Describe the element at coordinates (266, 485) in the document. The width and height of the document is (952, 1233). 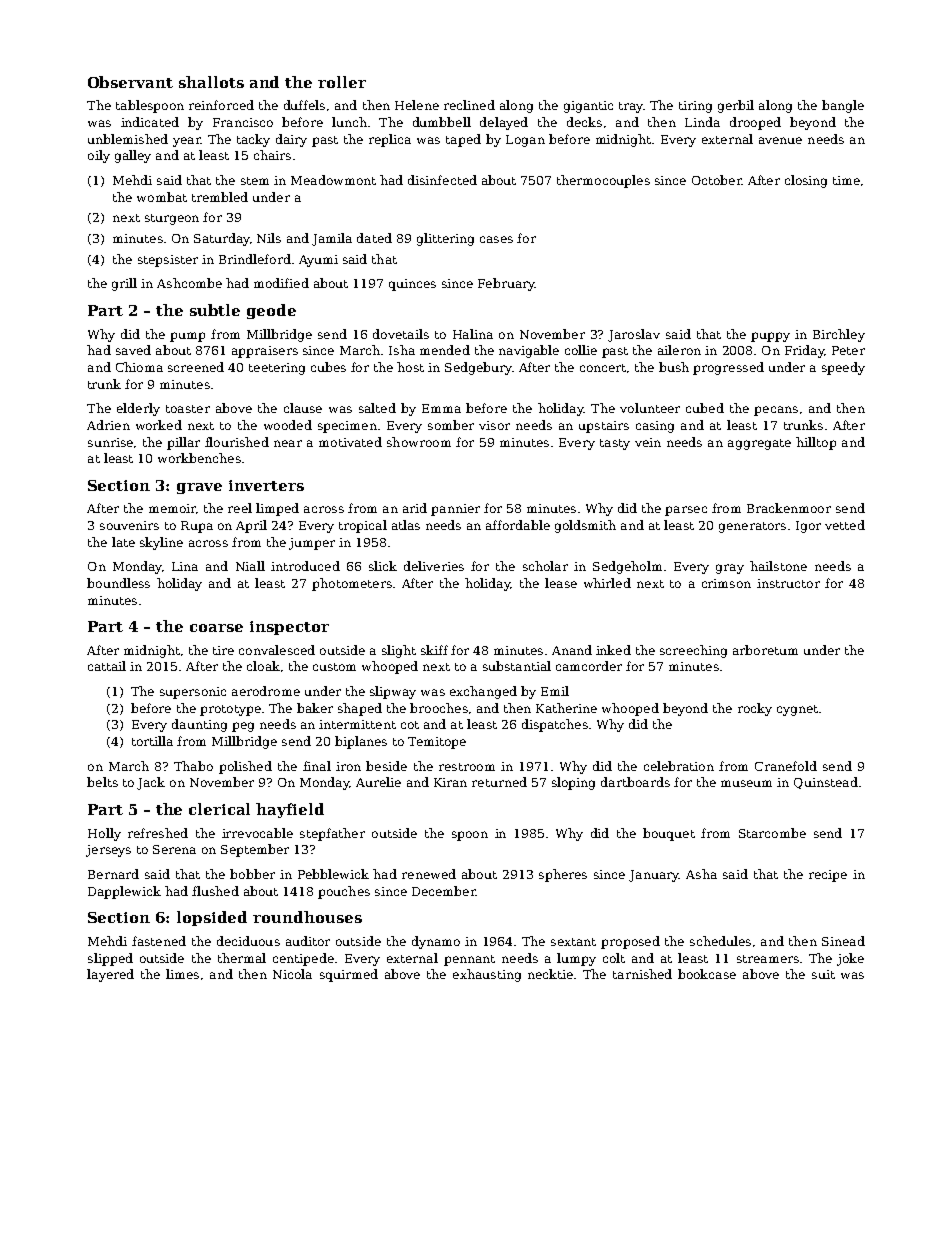
I see `inverters` at that location.
